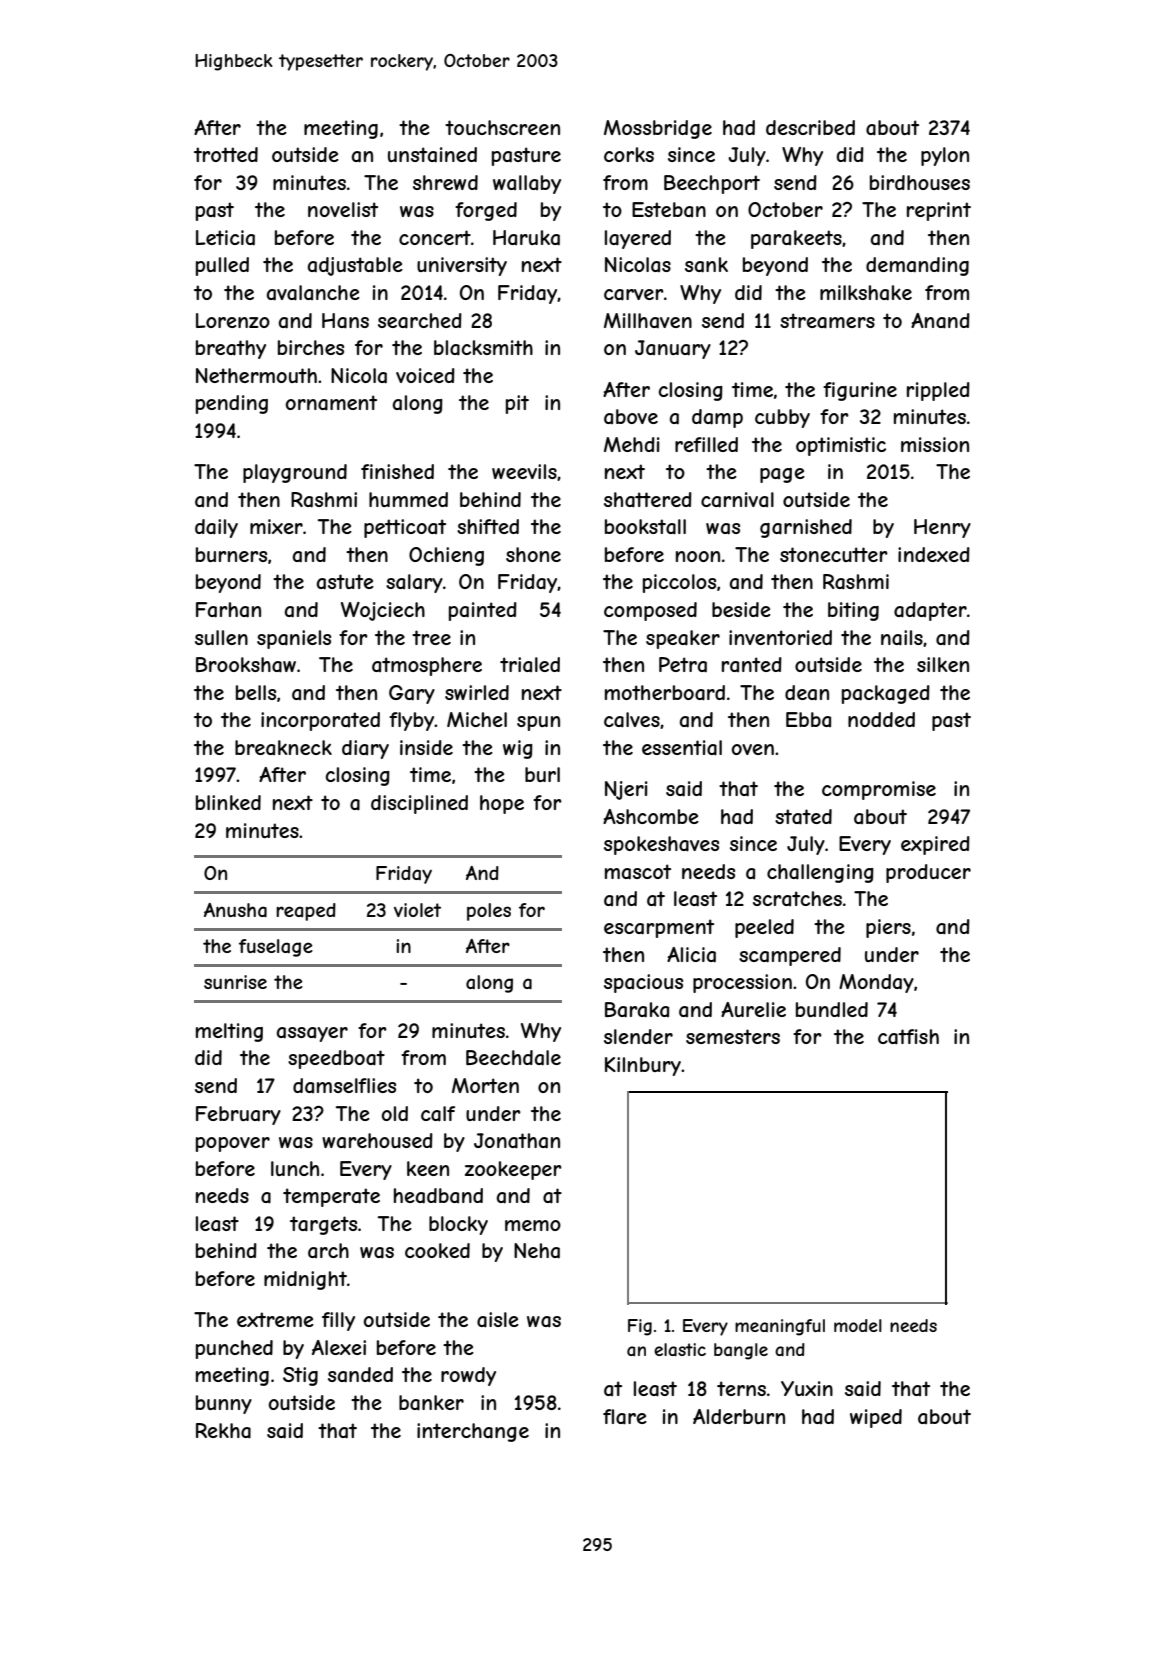 The width and height of the screenshot is (1165, 1654). I want to click on shone, so click(533, 554).
